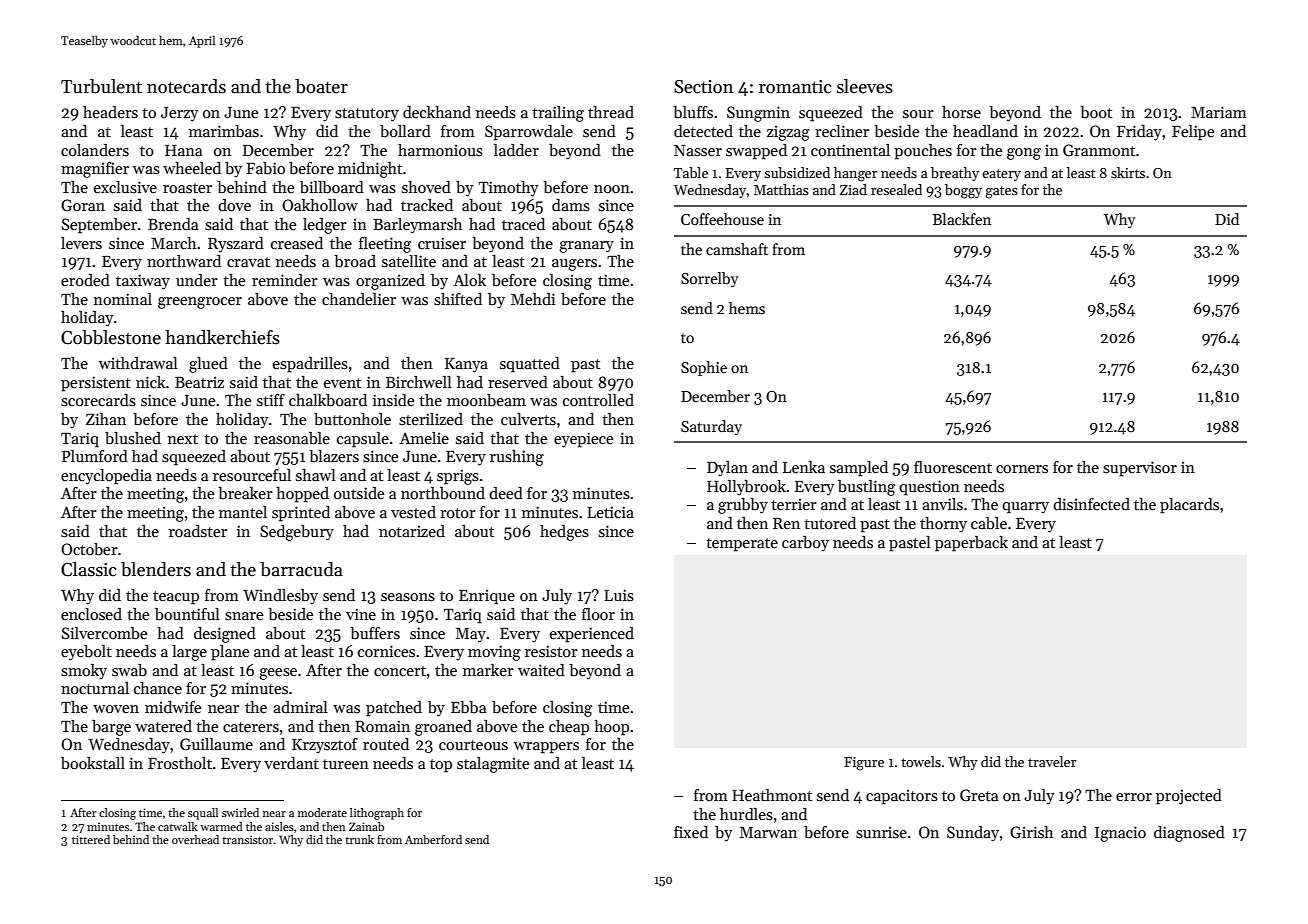 The width and height of the screenshot is (1308, 924). I want to click on admiral, so click(300, 707).
